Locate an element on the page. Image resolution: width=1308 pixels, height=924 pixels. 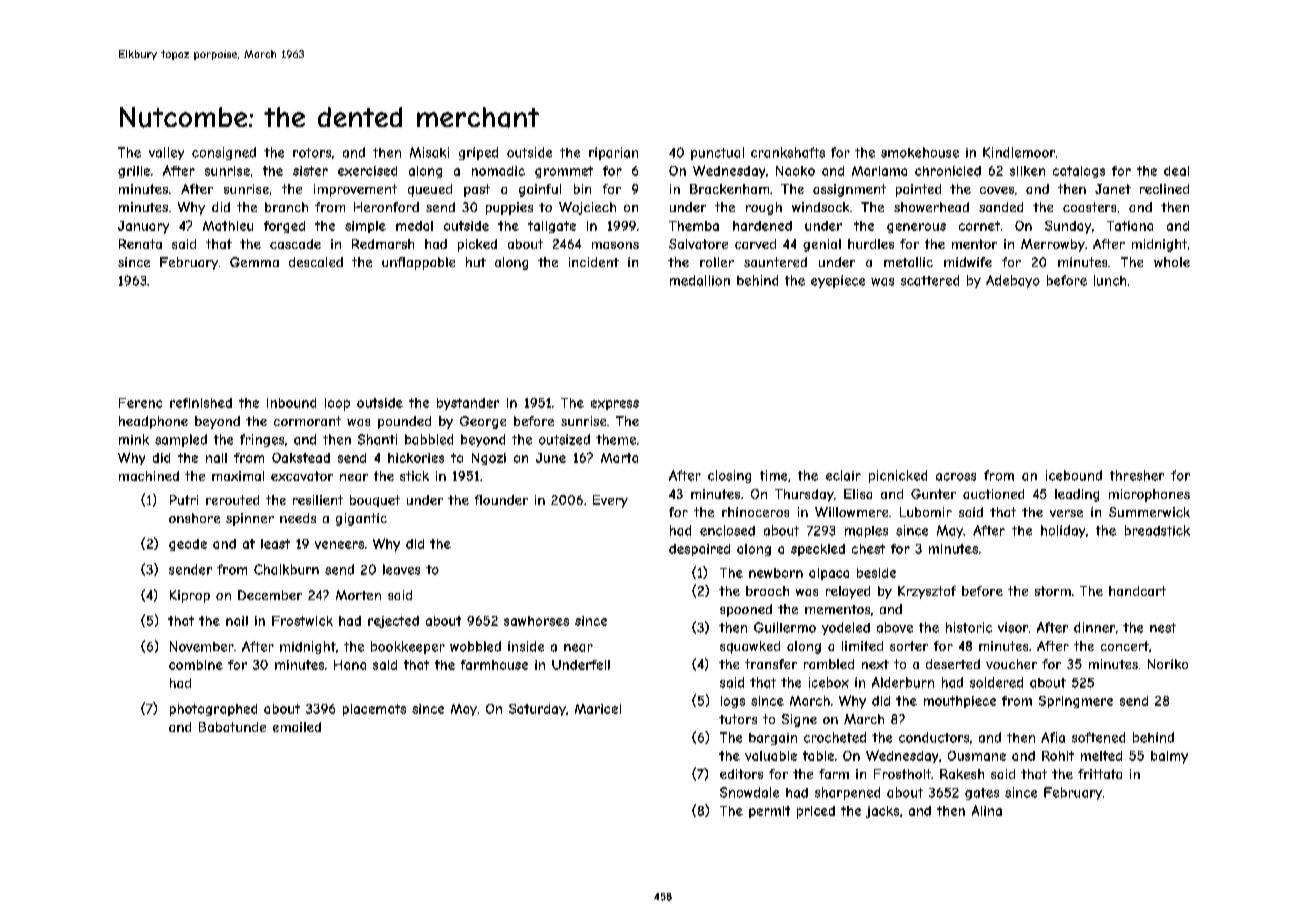
express is located at coordinates (615, 405).
